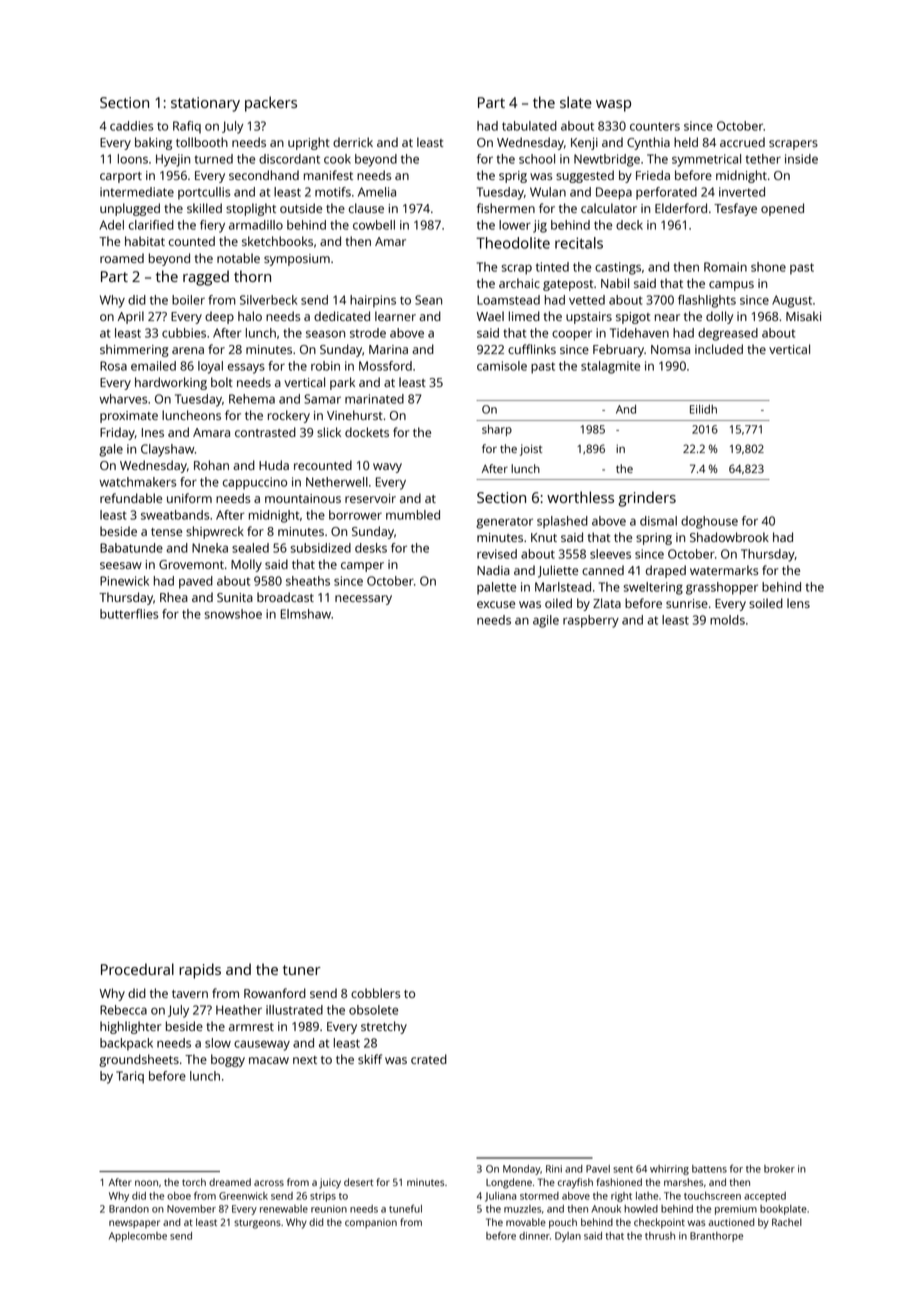 This screenshot has width=924, height=1308. What do you see at coordinates (174, 597) in the screenshot?
I see `Rhea` at bounding box center [174, 597].
